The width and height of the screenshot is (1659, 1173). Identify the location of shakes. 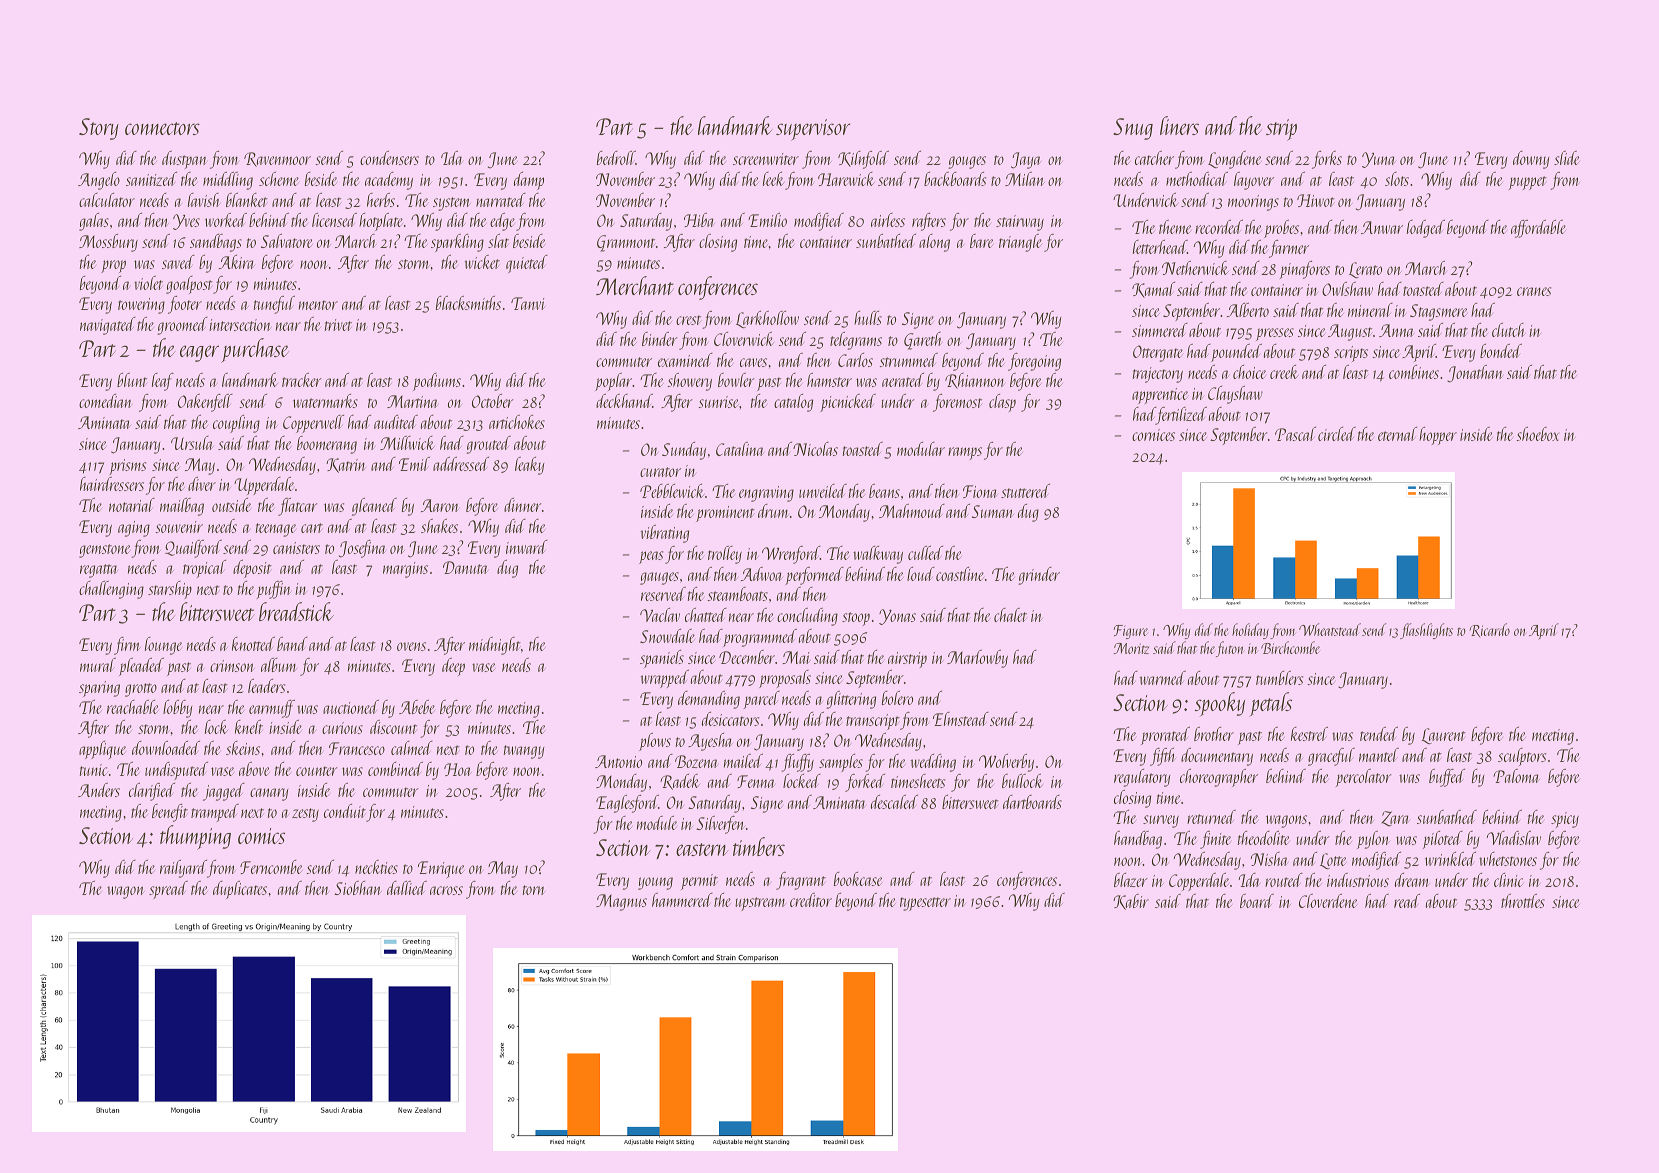
(439, 526).
